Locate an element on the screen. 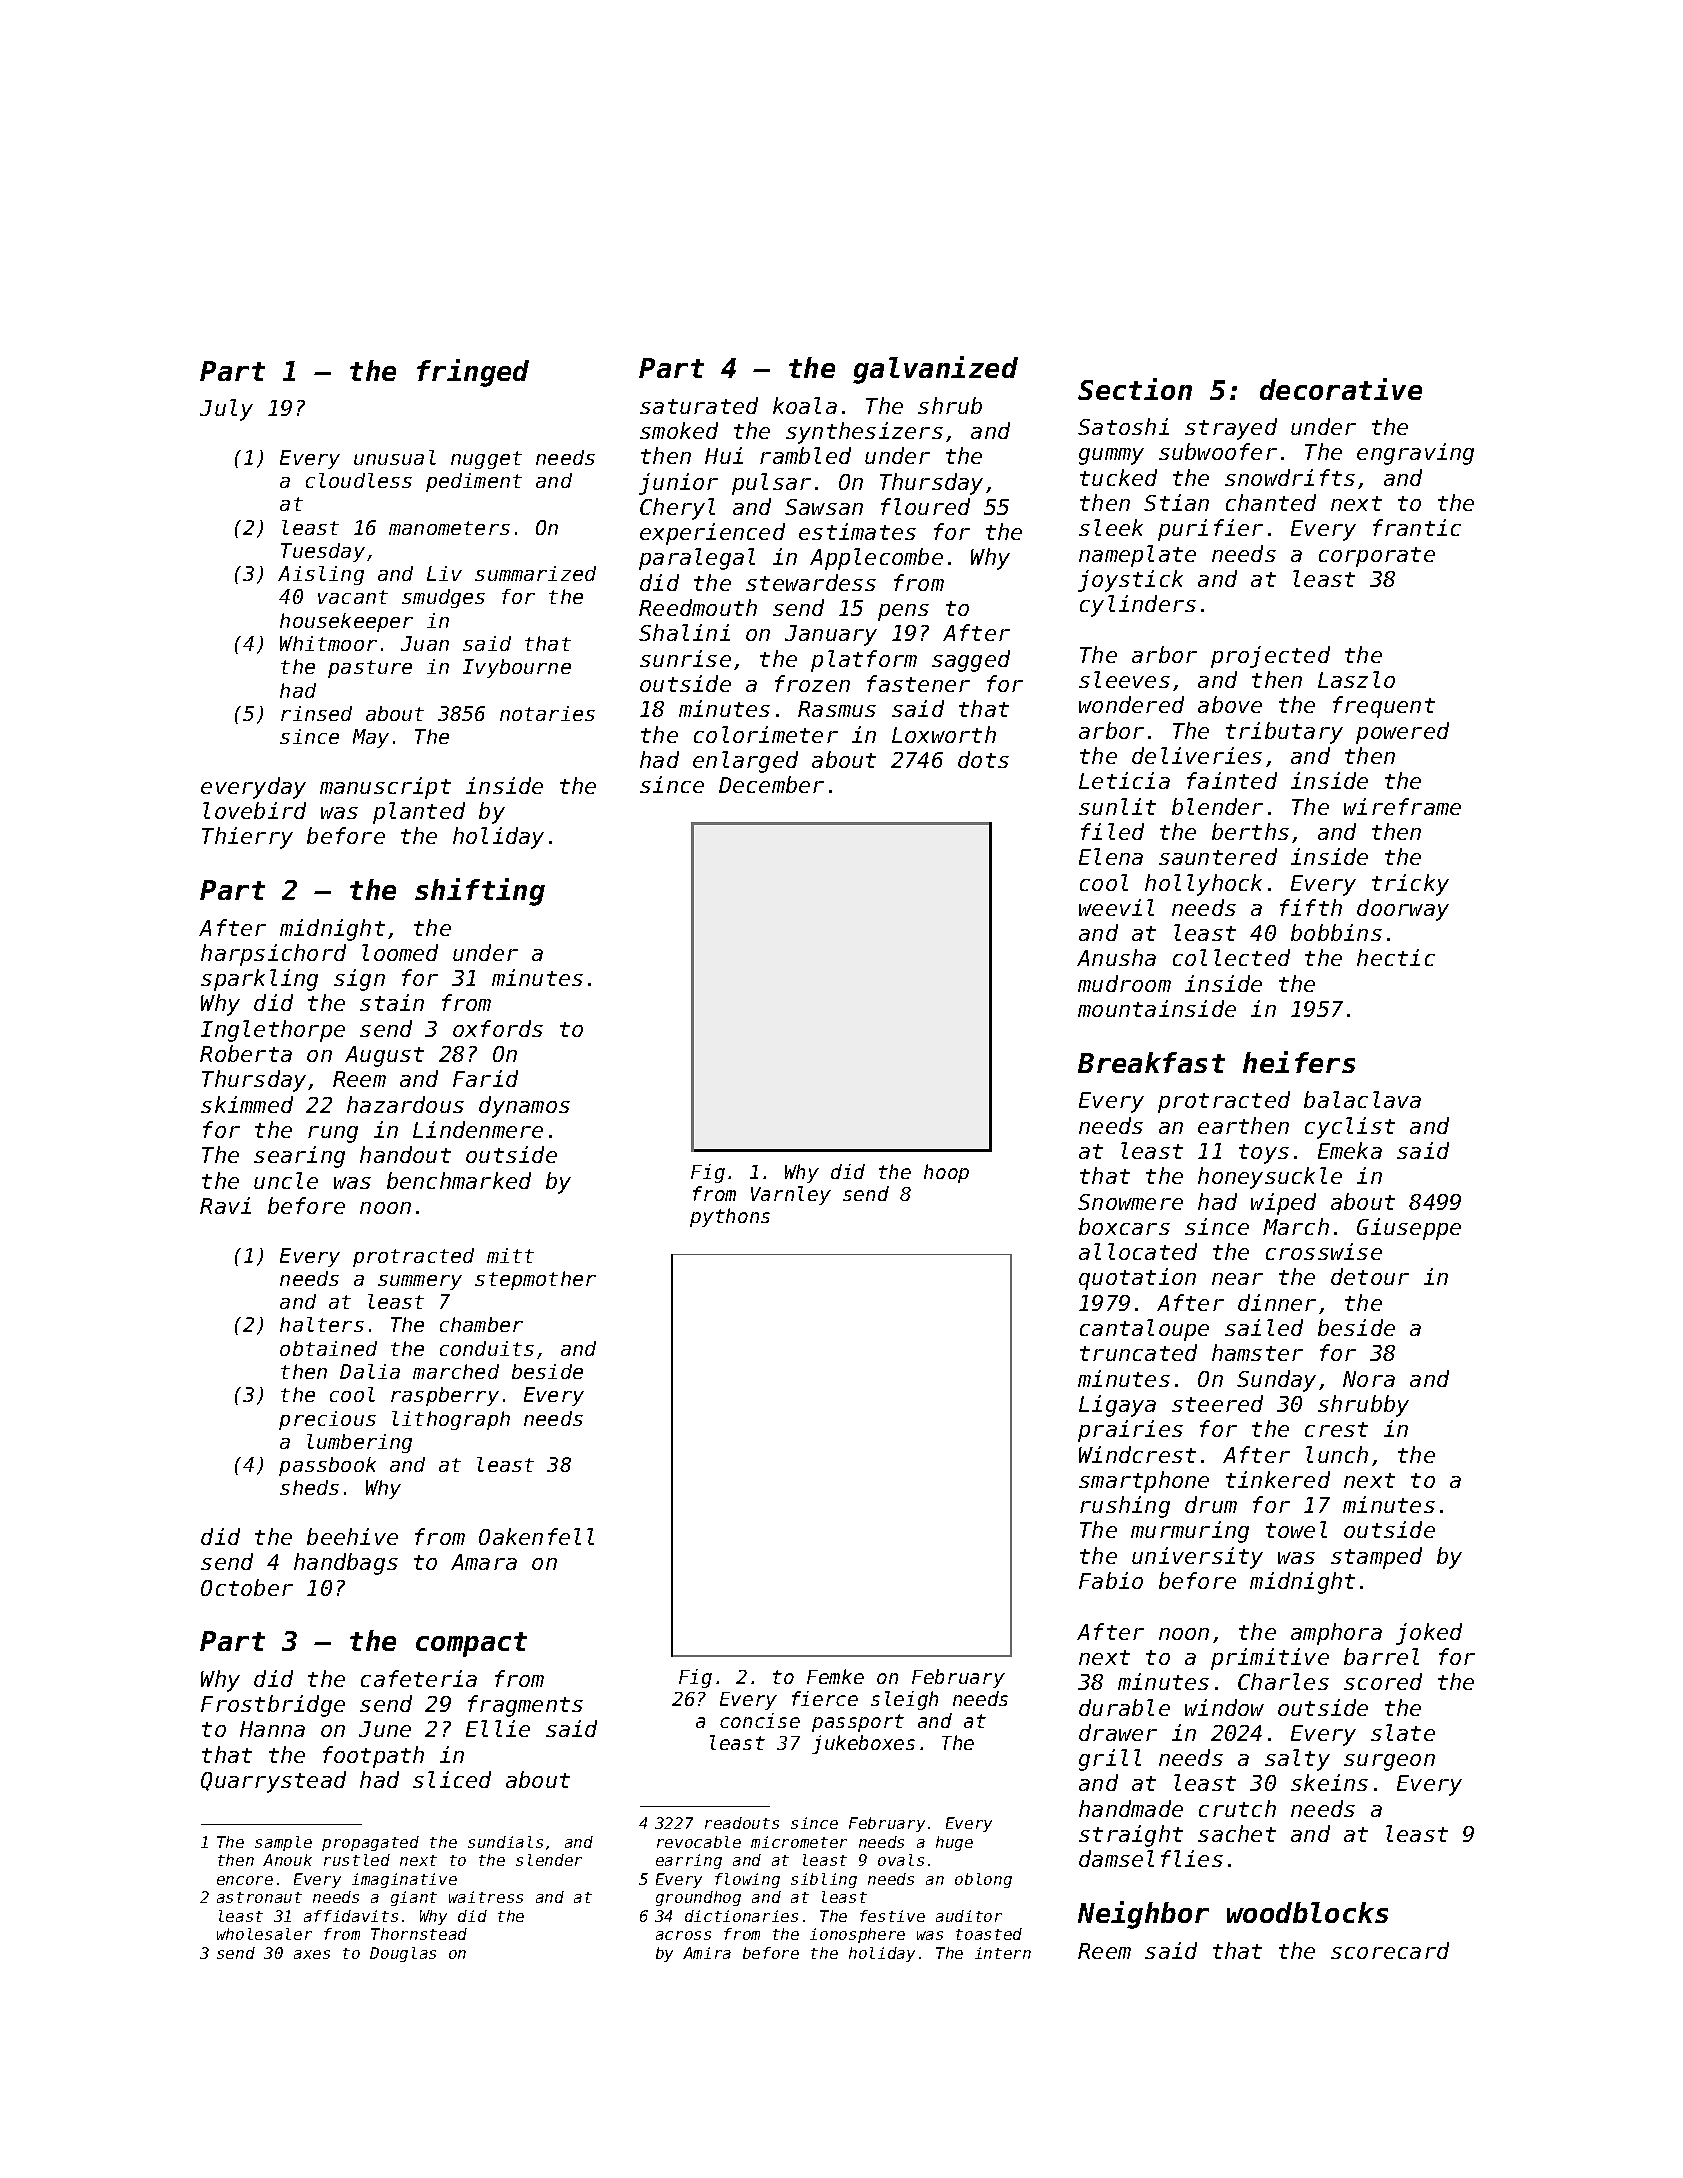 Image resolution: width=1683 pixels, height=2178 pixels. above is located at coordinates (1230, 704).
